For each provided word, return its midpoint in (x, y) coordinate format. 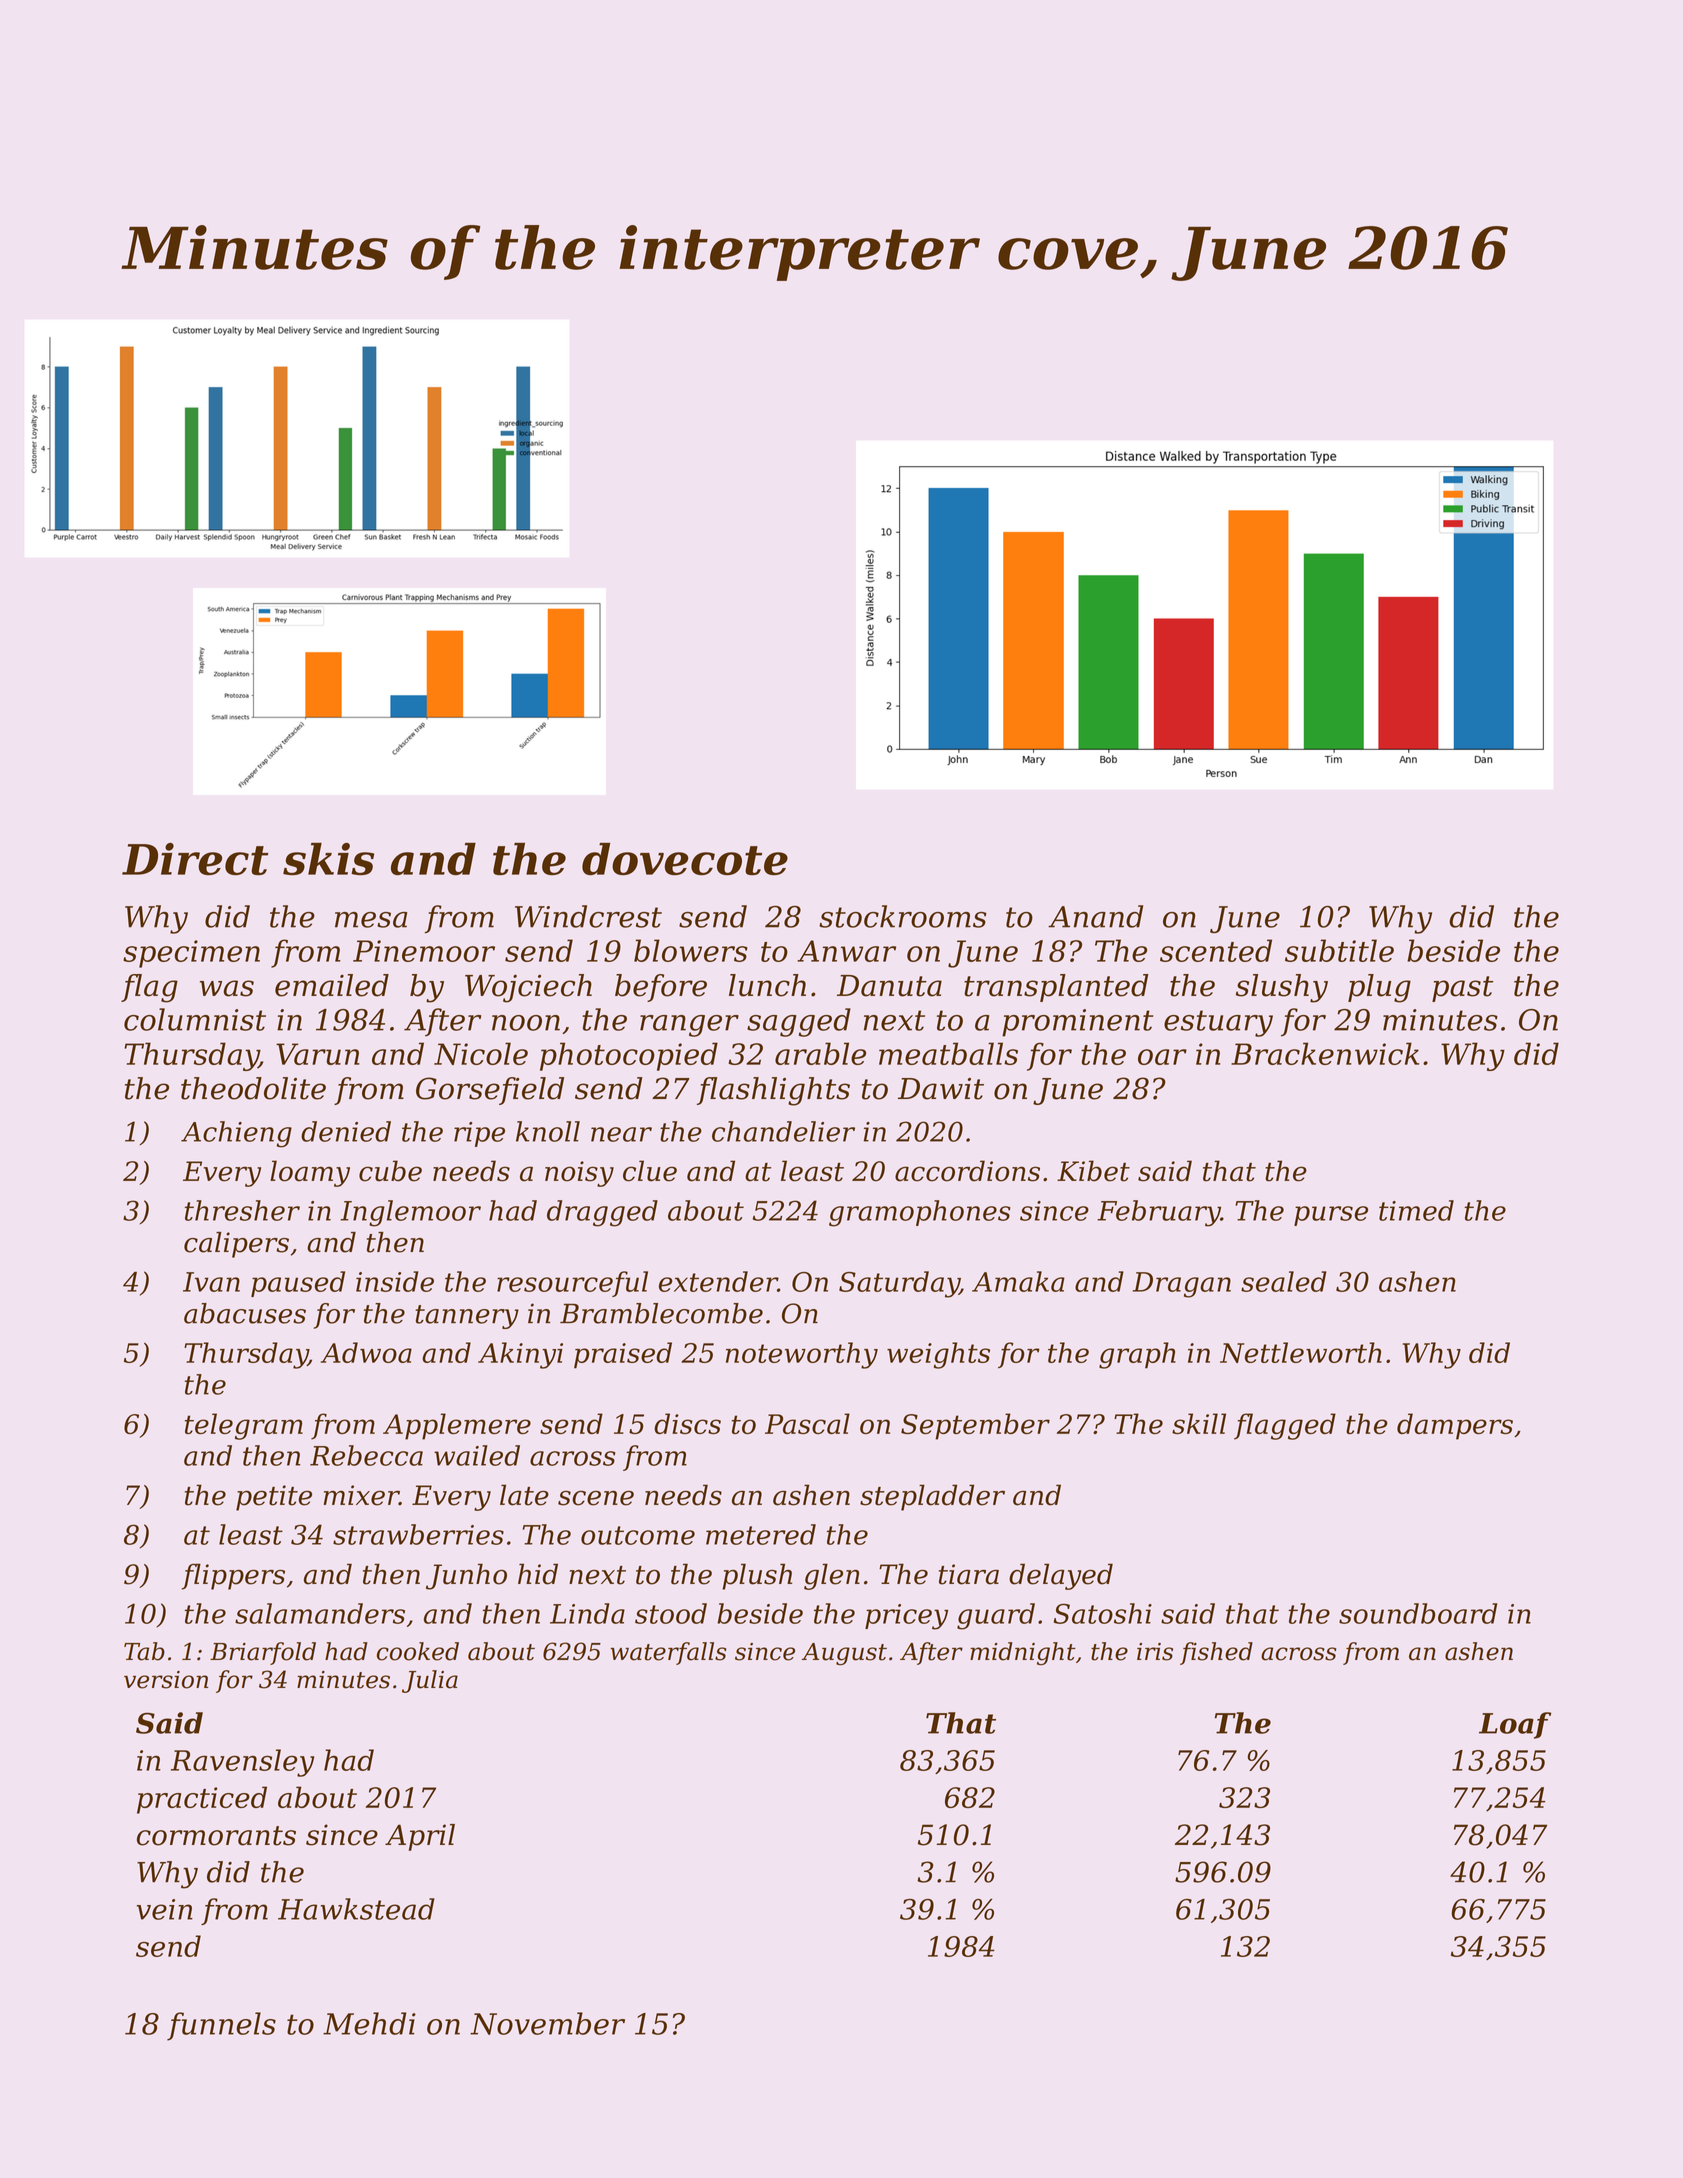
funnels (221, 2026)
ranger (689, 1026)
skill (1199, 1423)
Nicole (481, 1053)
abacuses (245, 1313)
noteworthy (802, 1355)
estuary (1218, 1023)
